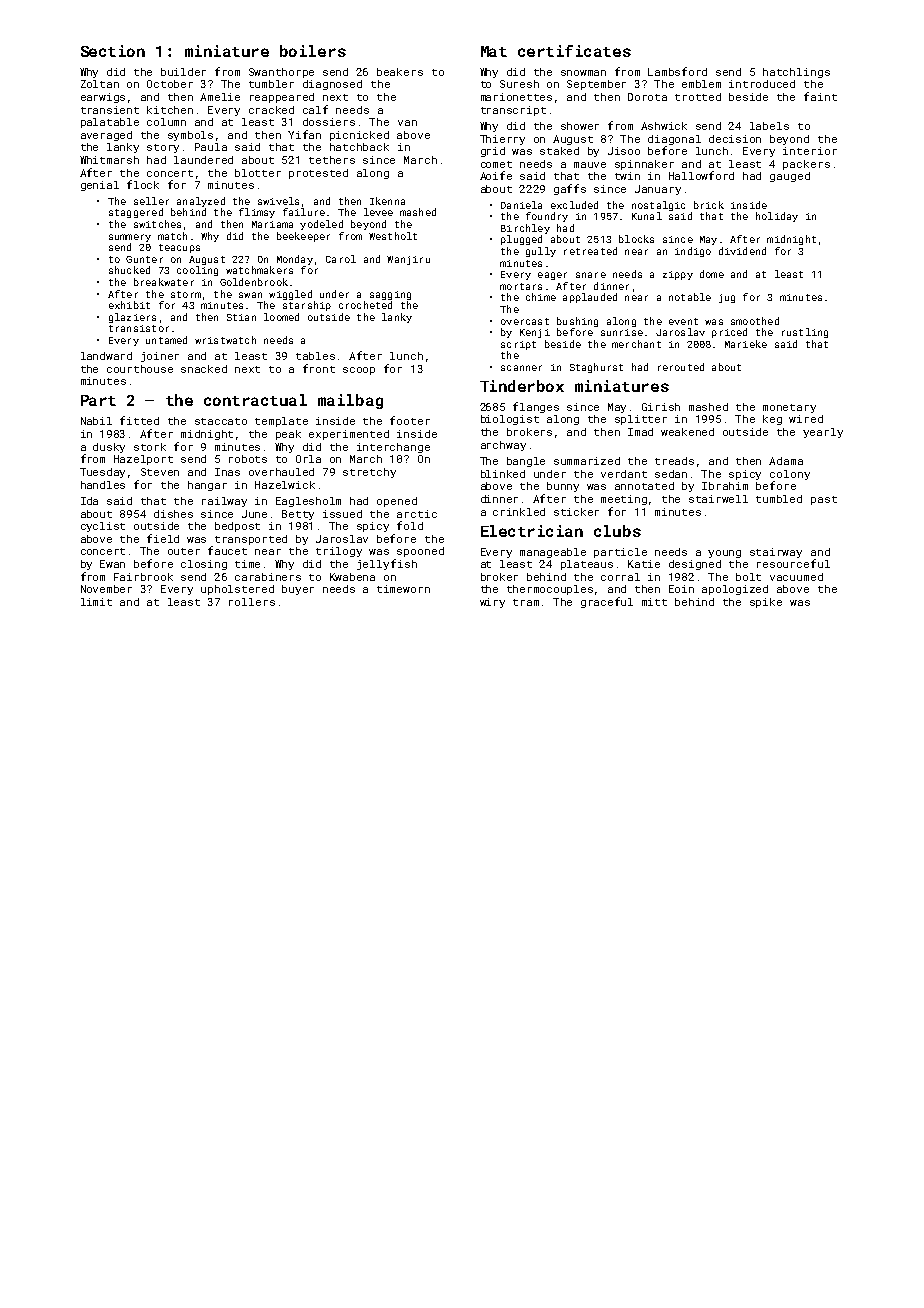  I want to click on field, so click(163, 538).
